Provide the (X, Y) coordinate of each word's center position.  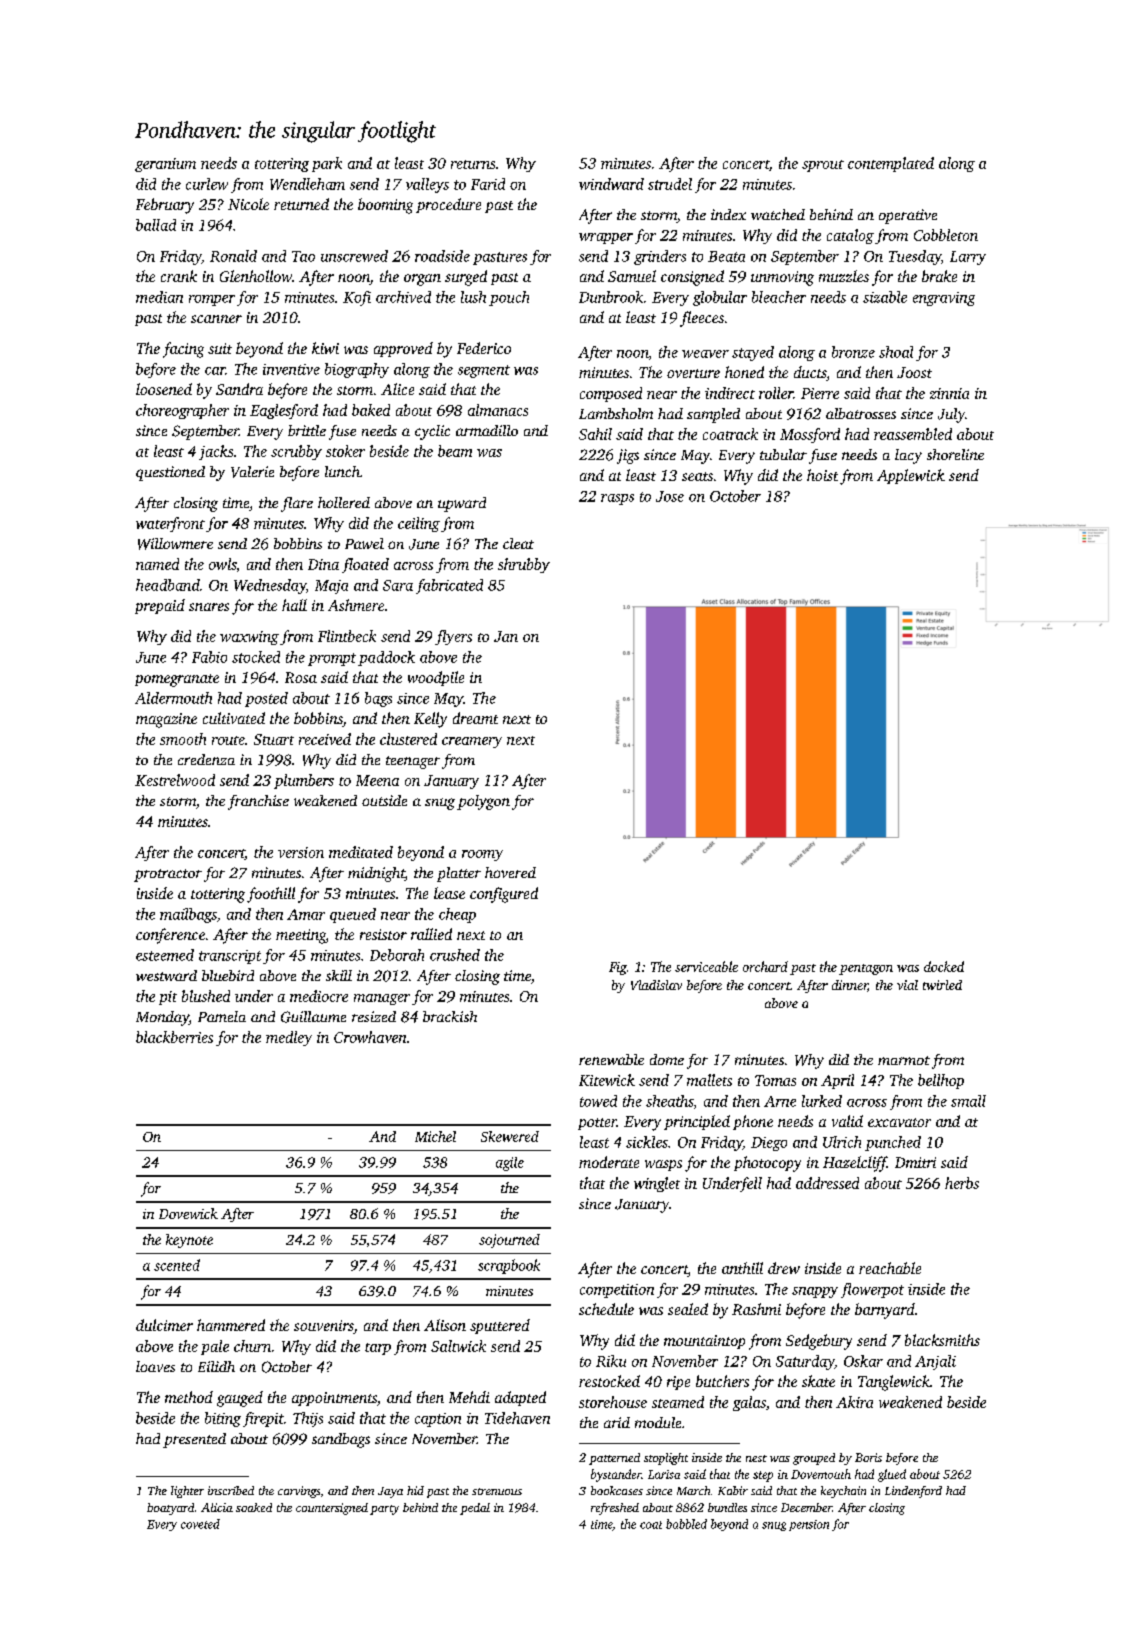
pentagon (866, 969)
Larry (968, 258)
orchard (765, 966)
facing (183, 350)
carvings (299, 1492)
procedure (448, 205)
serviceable (706, 966)
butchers (722, 1381)
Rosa (301, 677)
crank (179, 276)
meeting (301, 936)
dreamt (475, 718)
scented (177, 1265)
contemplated (891, 164)
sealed (688, 1309)
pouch (509, 298)
